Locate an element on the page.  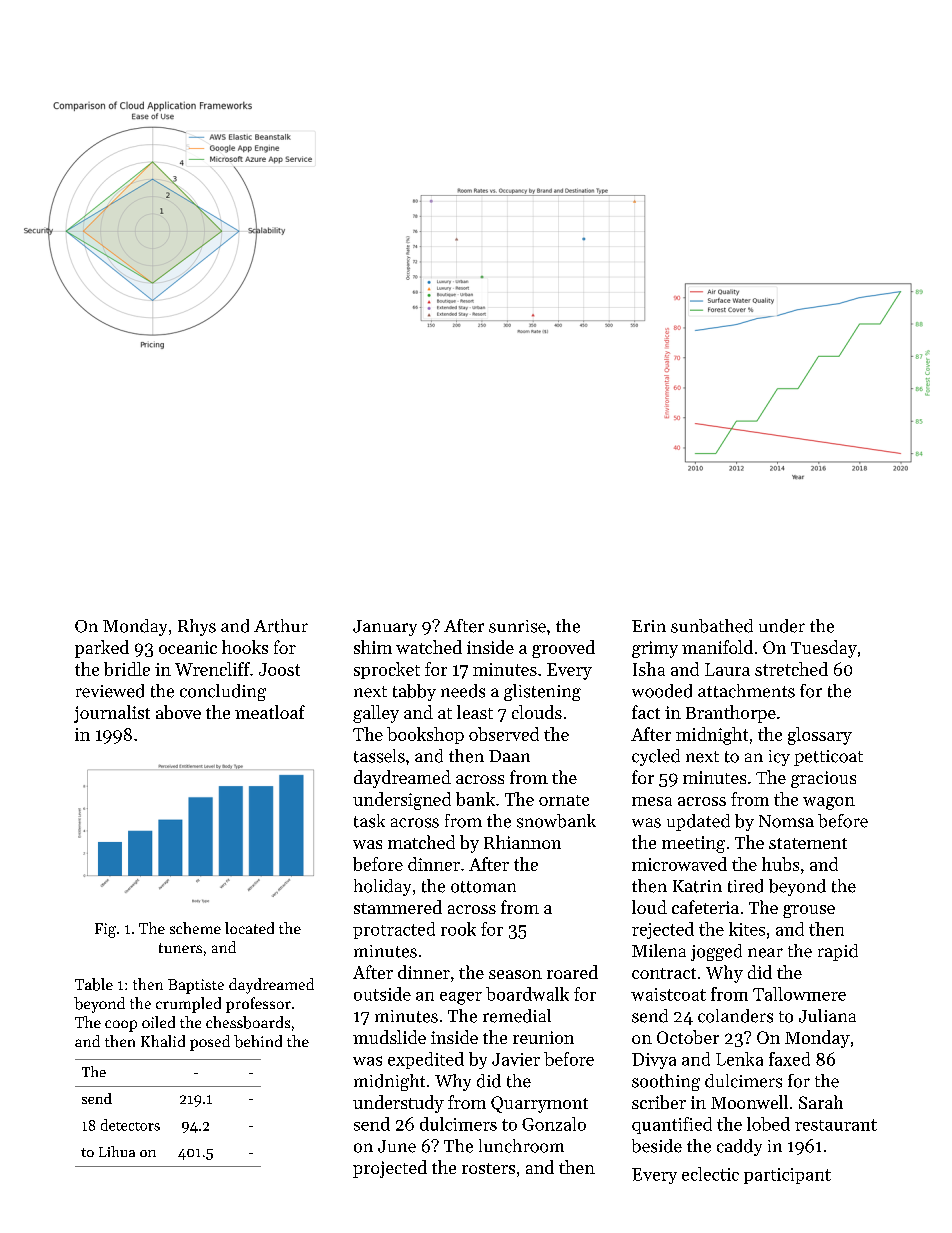
ottoman is located at coordinates (483, 887).
